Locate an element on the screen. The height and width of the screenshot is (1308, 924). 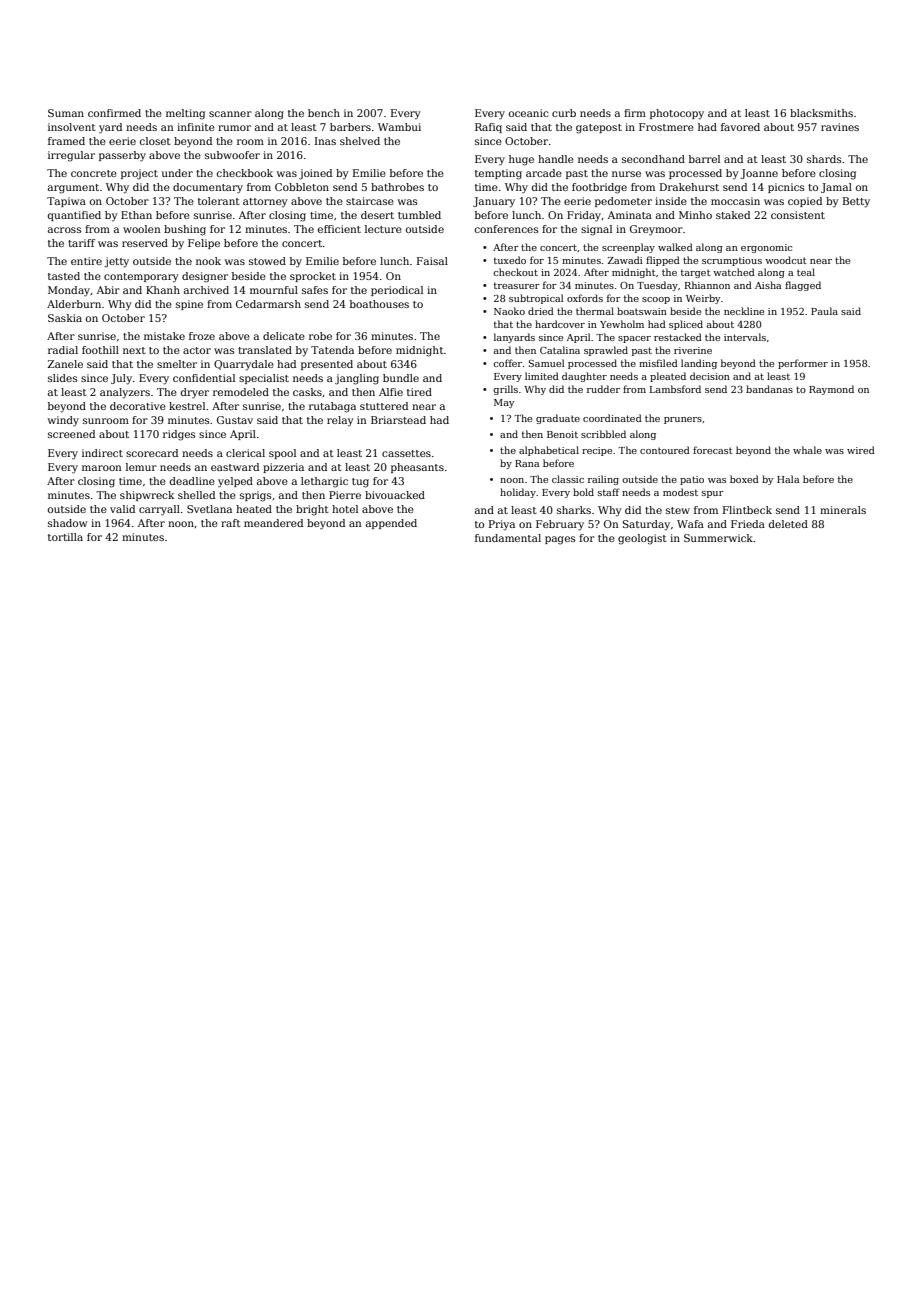
appended is located at coordinates (391, 524).
